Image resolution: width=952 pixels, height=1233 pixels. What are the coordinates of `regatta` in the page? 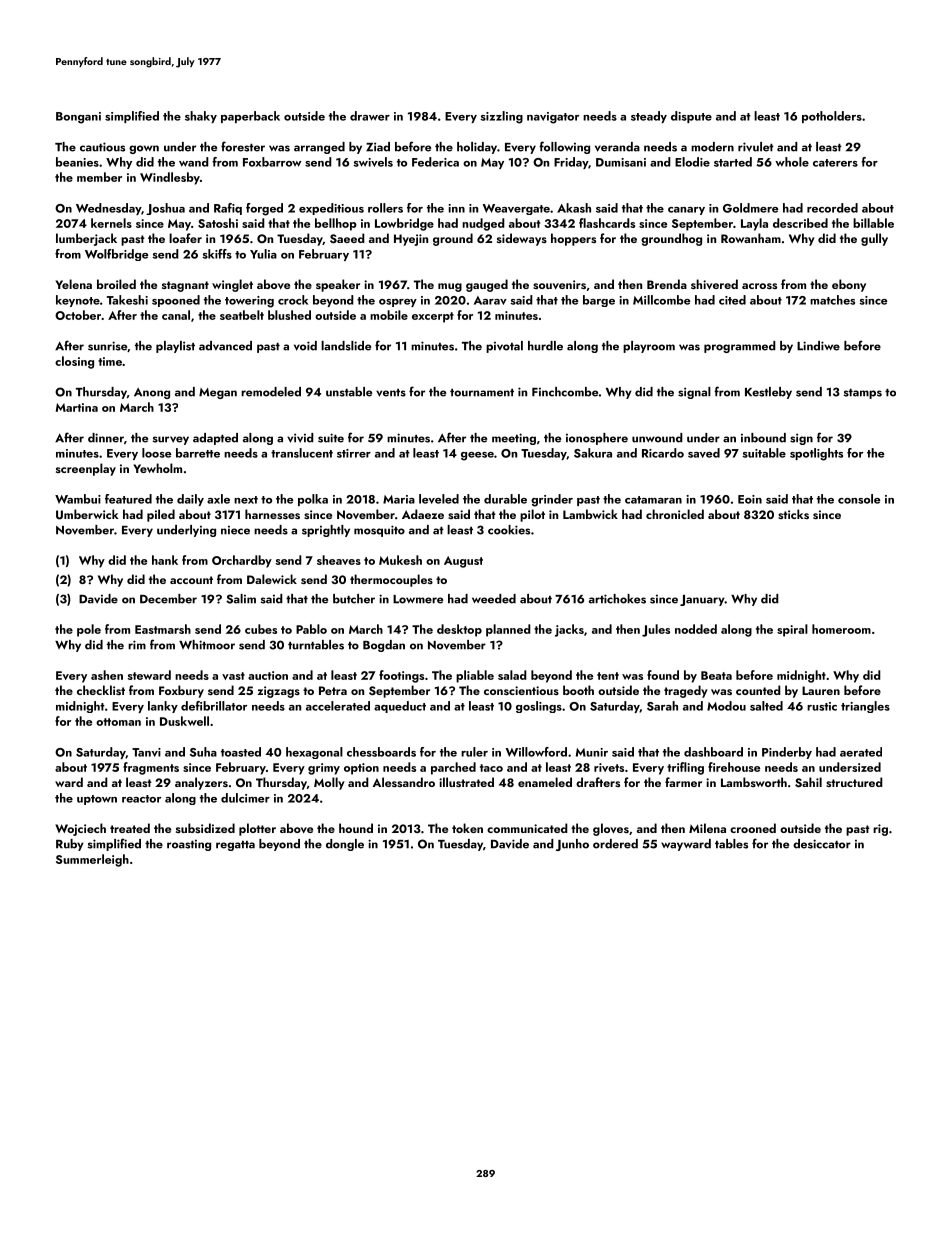 It's located at (235, 846).
